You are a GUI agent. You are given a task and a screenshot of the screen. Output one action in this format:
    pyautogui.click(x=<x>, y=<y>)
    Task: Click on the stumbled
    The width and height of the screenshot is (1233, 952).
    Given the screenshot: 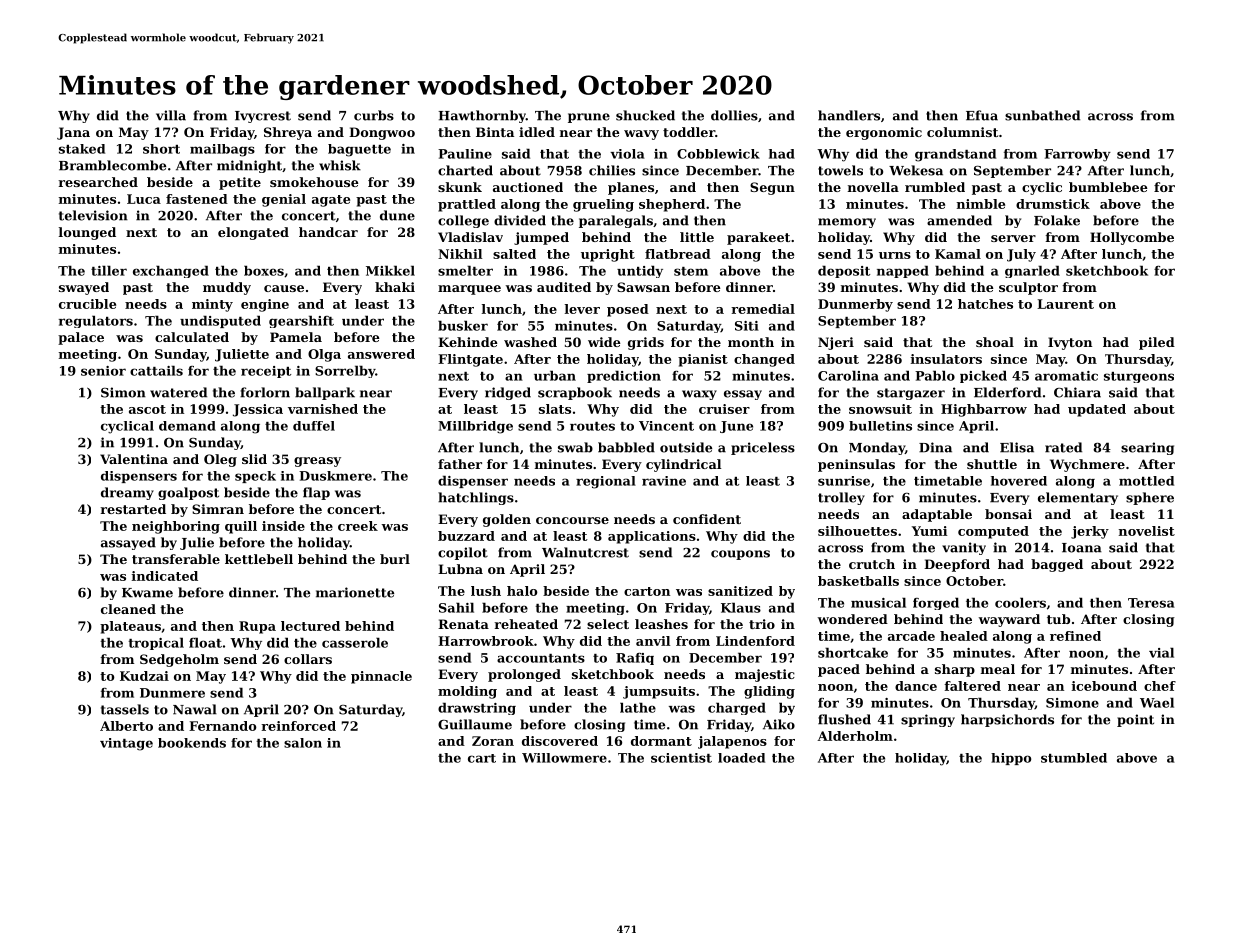 What is the action you would take?
    pyautogui.click(x=1074, y=758)
